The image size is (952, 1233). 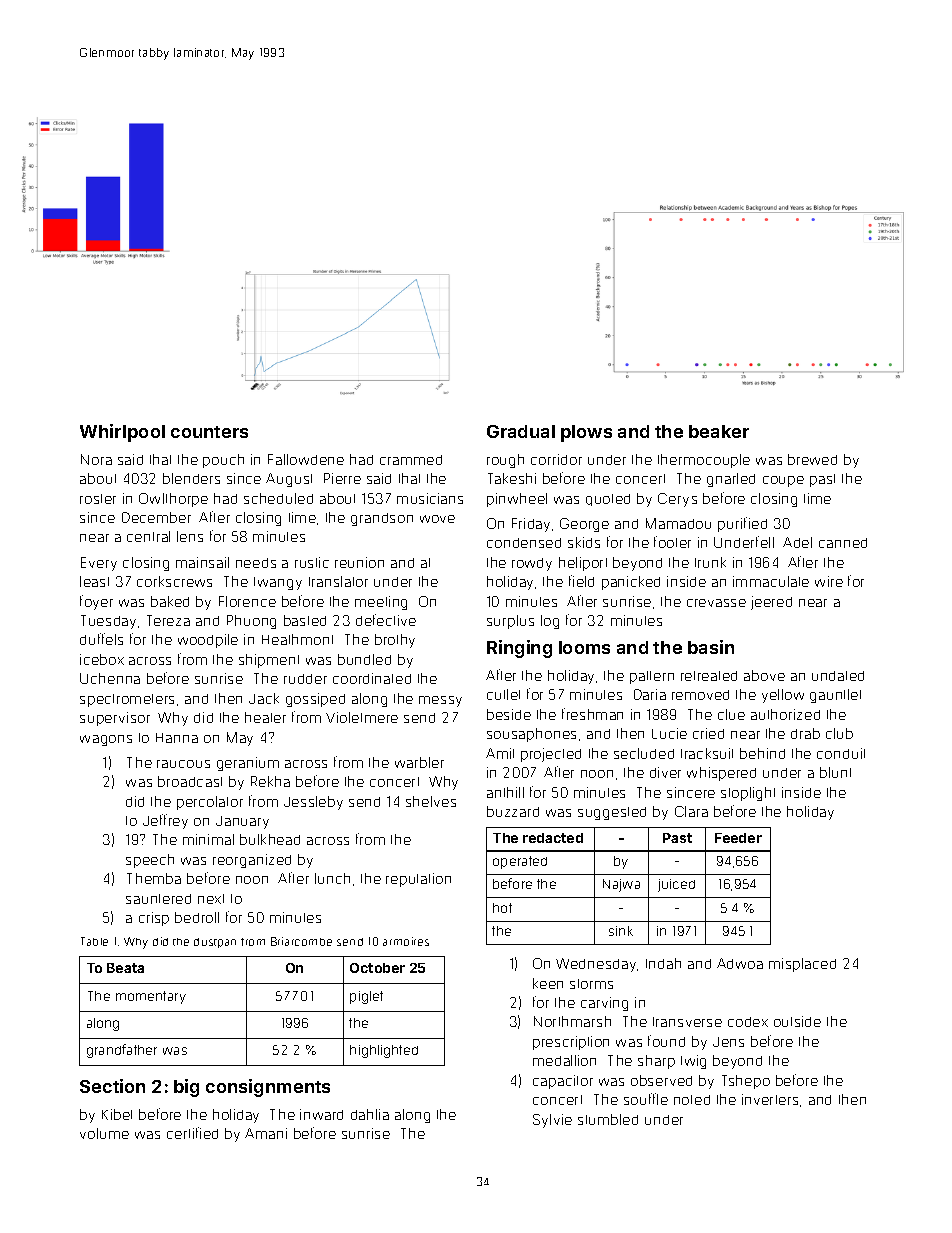 I want to click on scheduled, so click(x=278, y=498).
